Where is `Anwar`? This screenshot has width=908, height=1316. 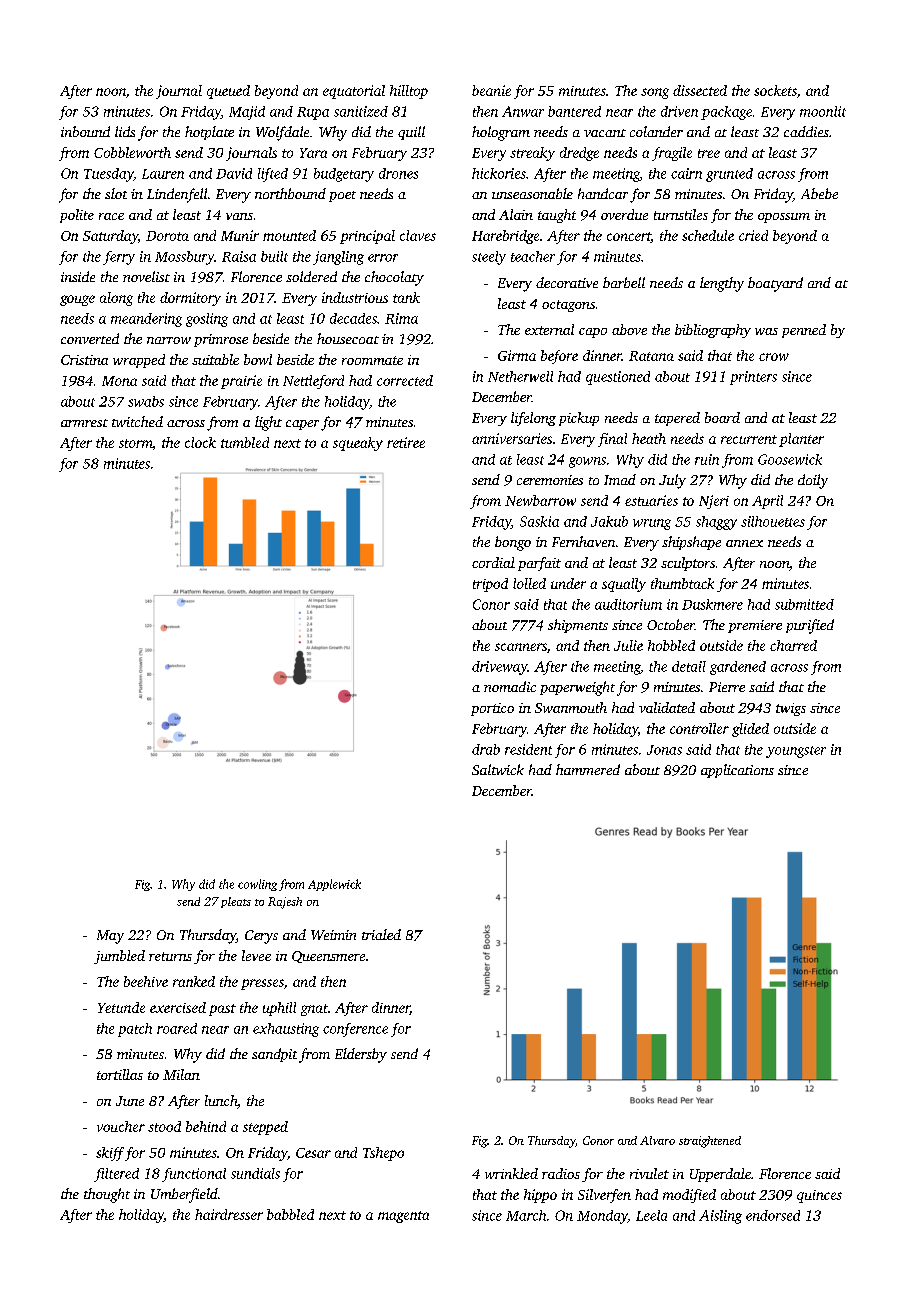 Anwar is located at coordinates (523, 111).
